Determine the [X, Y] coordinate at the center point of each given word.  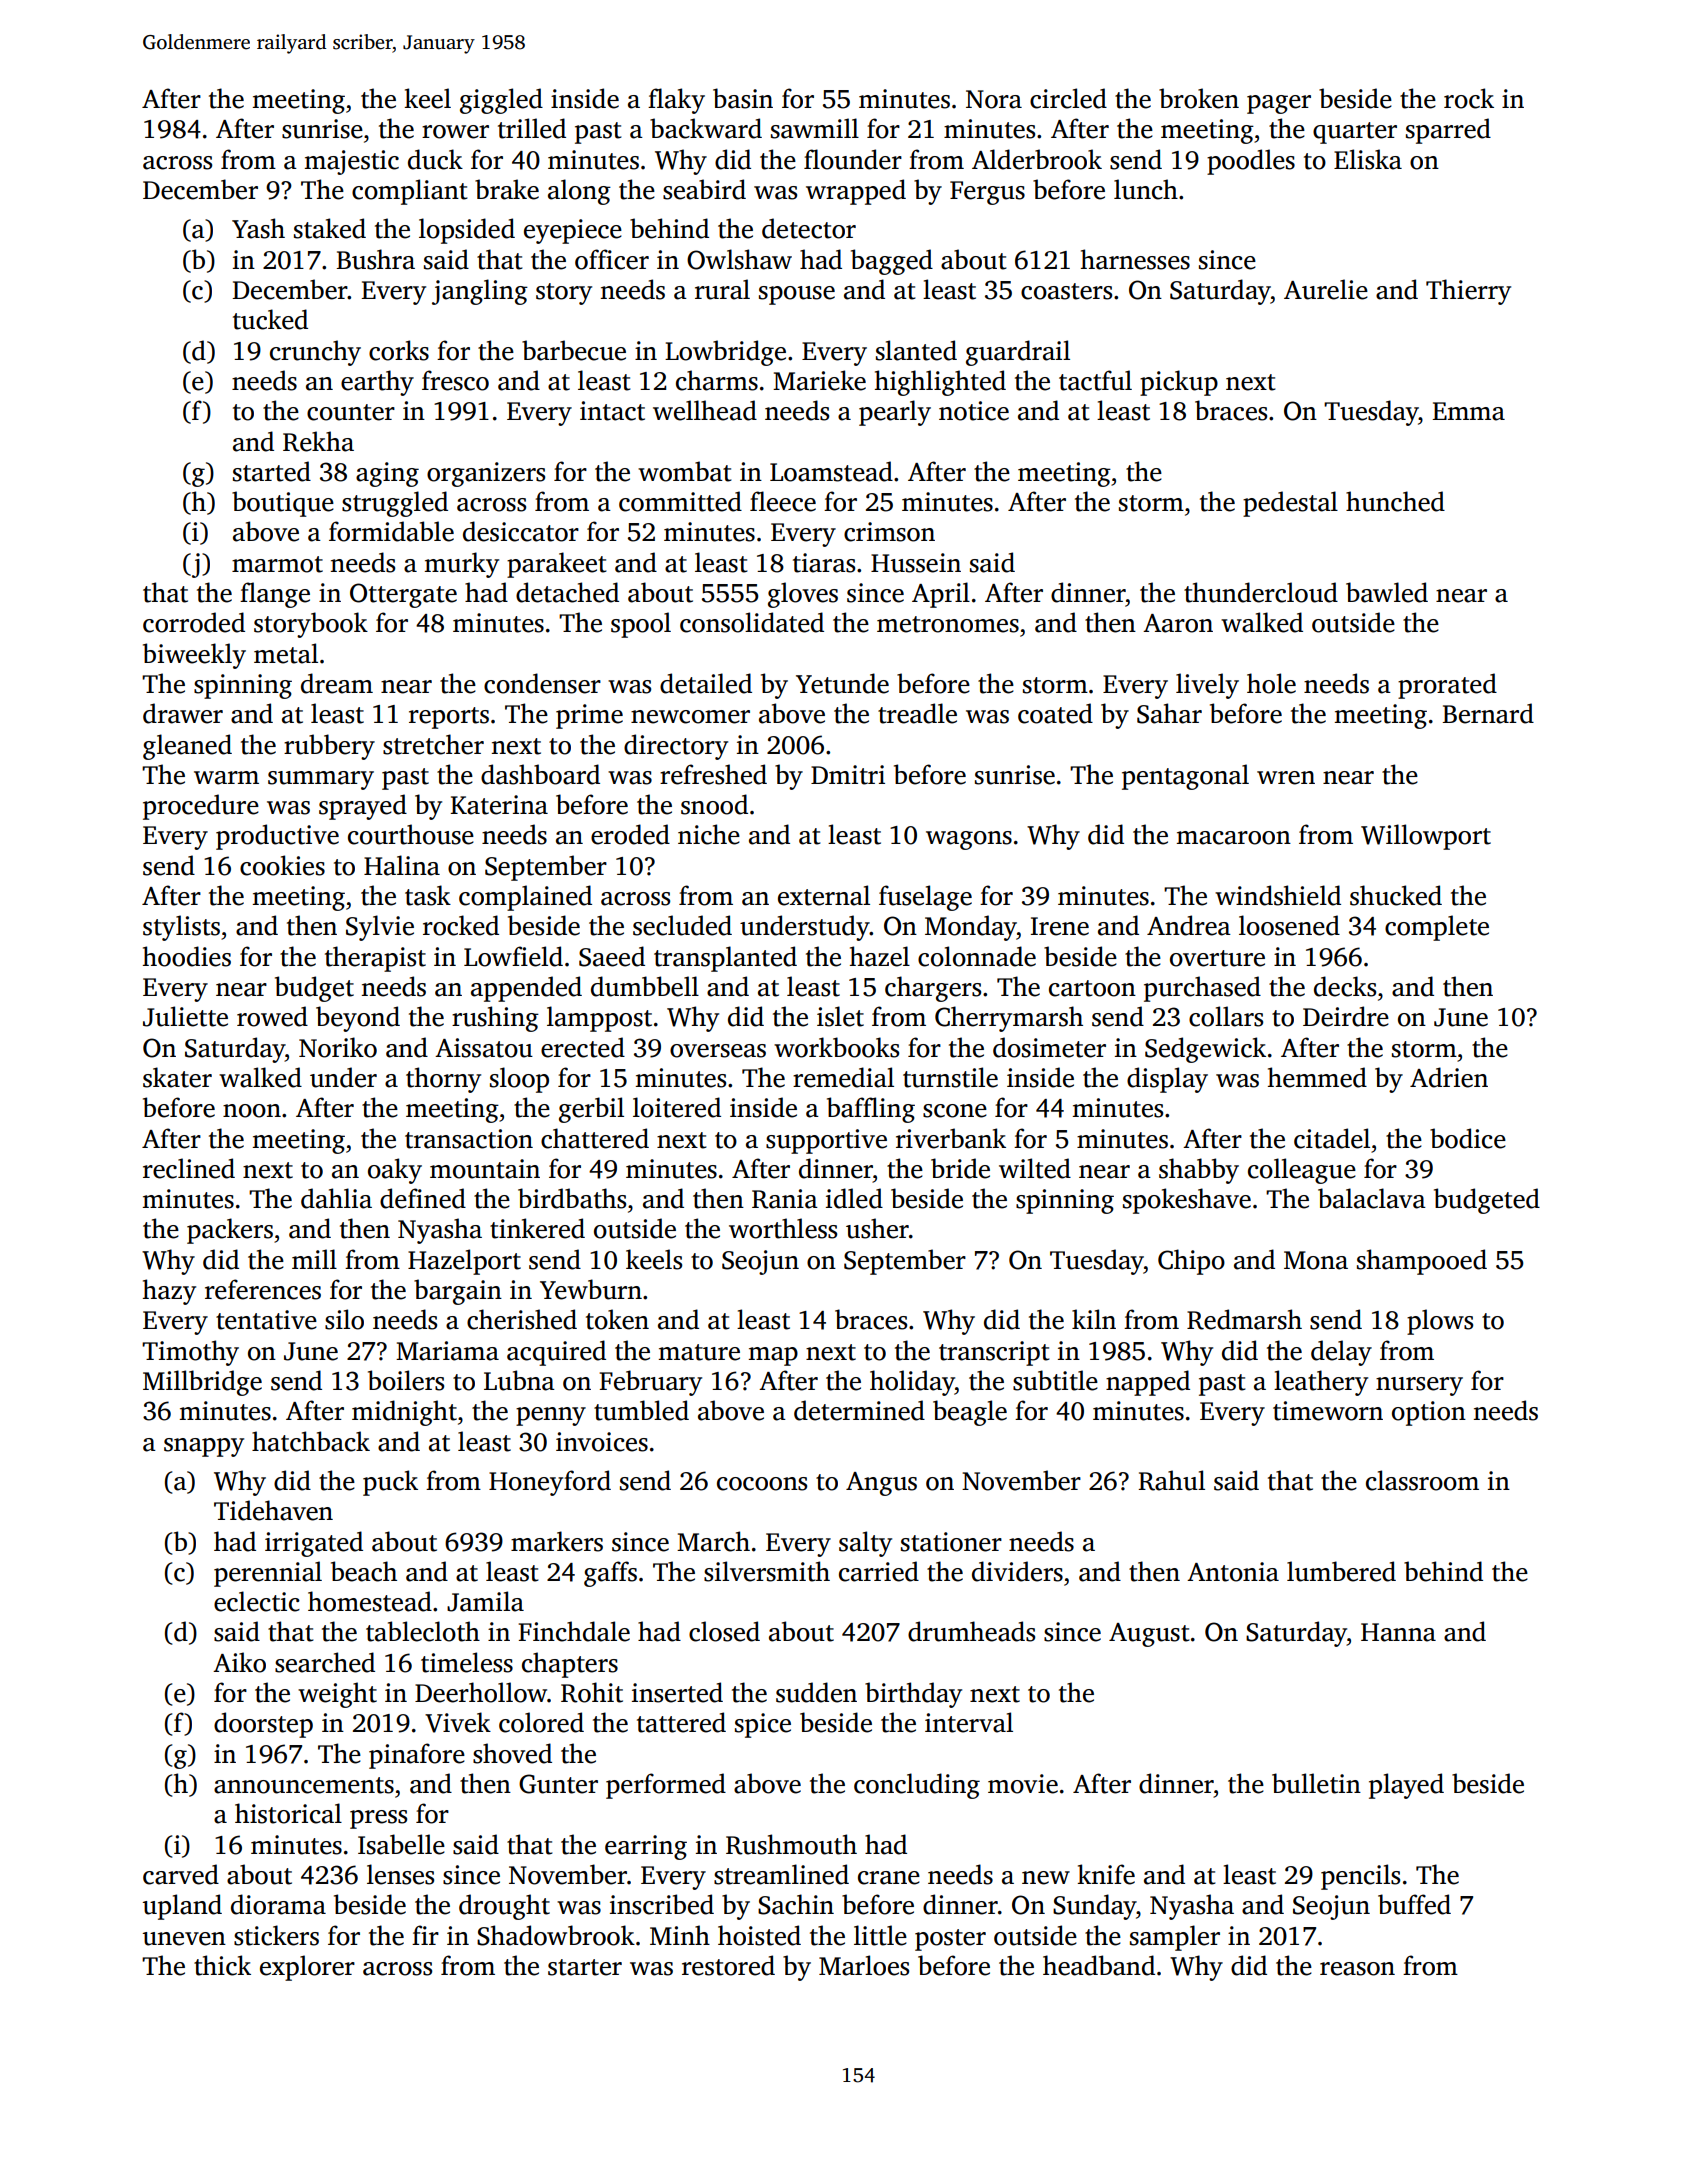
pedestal [1290, 504]
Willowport [1426, 837]
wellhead [705, 410]
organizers [486, 474]
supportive [826, 1141]
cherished [522, 1319]
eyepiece [573, 231]
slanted [916, 350]
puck [390, 1483]
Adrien [1449, 1077]
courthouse [411, 834]
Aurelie [1326, 289]
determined [859, 1410]
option [1429, 1413]
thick [222, 1965]
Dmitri [848, 775]
